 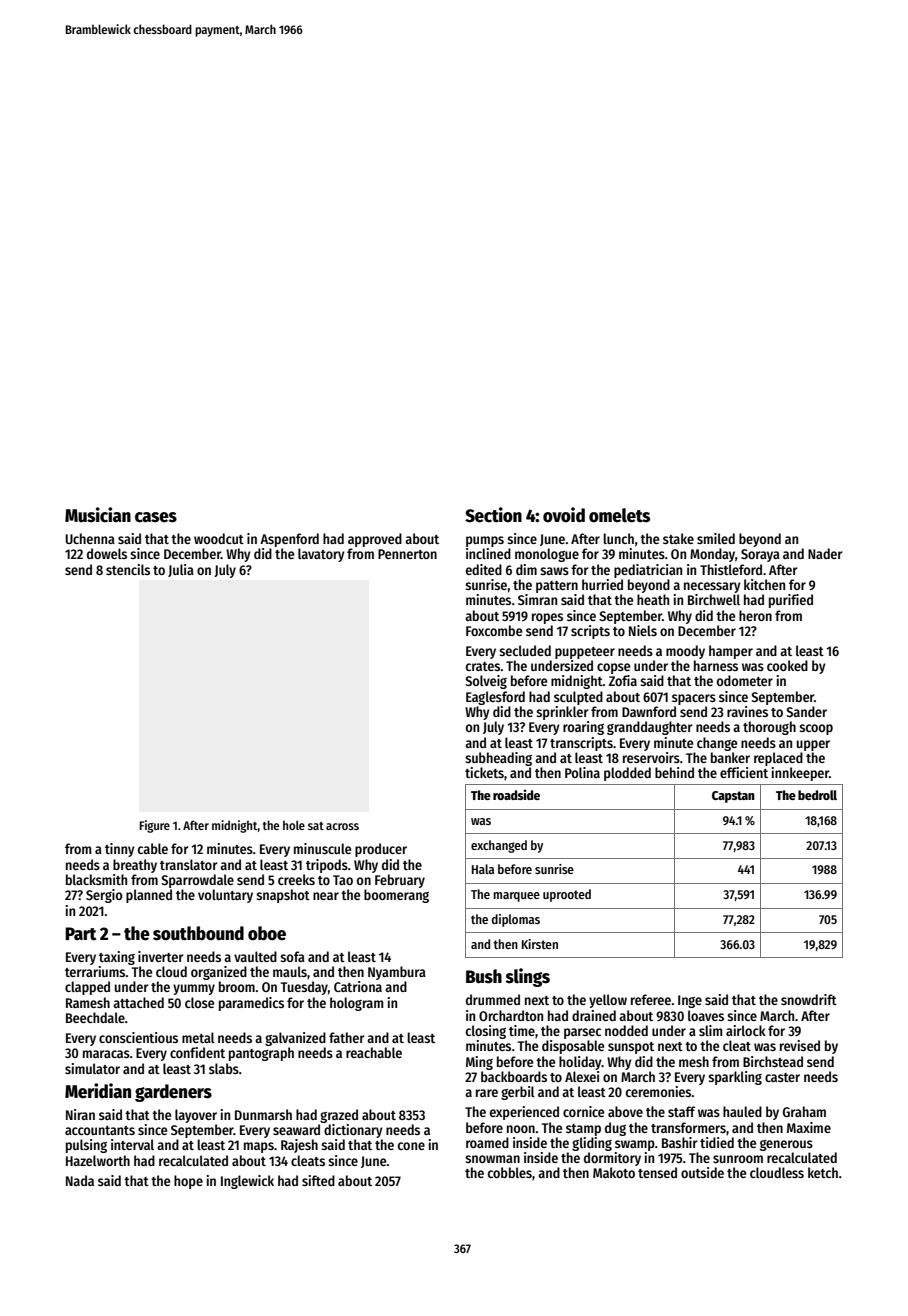 What do you see at coordinates (483, 869) in the screenshot?
I see `Hala` at bounding box center [483, 869].
